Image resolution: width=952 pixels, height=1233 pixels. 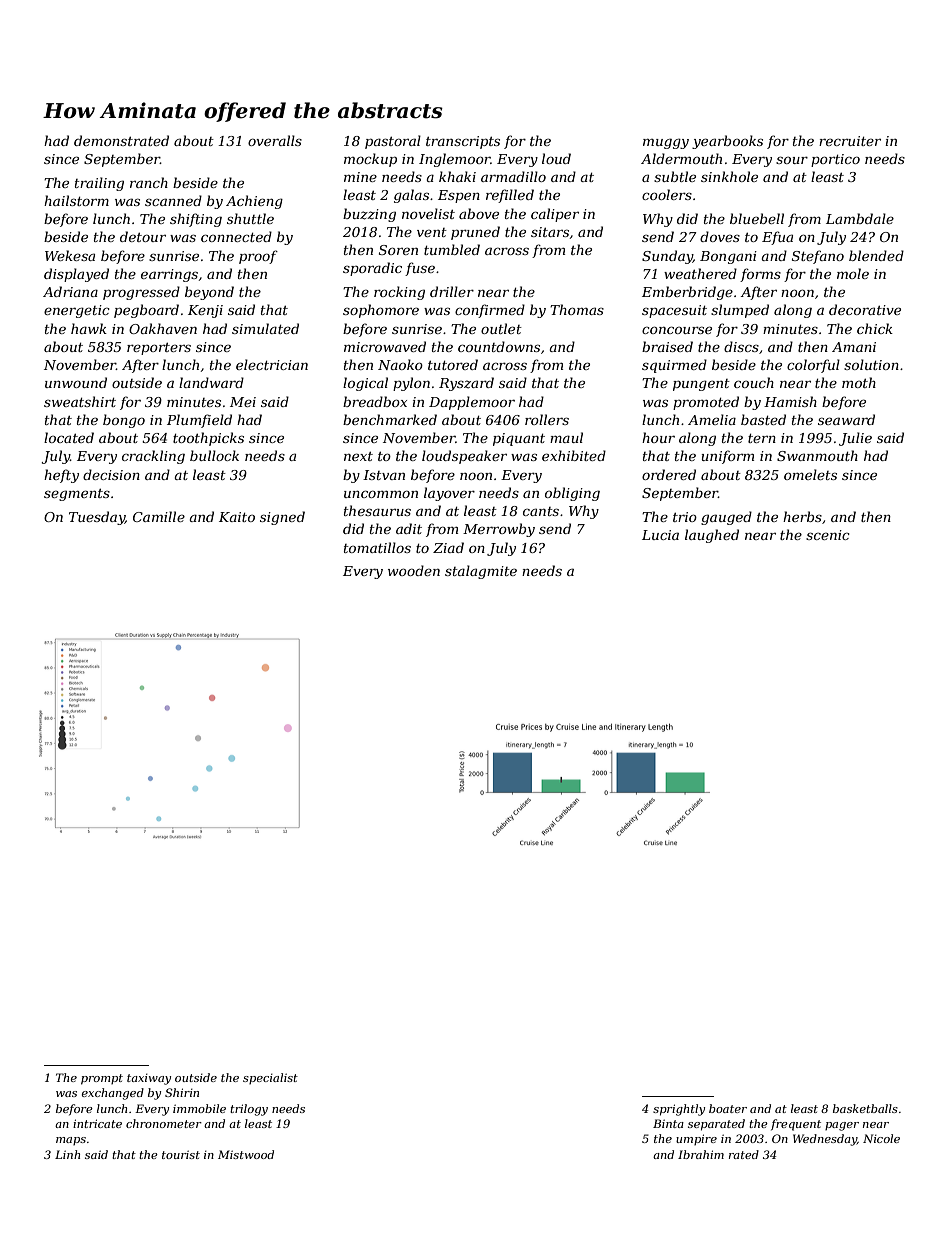 I want to click on laughed, so click(x=712, y=536).
